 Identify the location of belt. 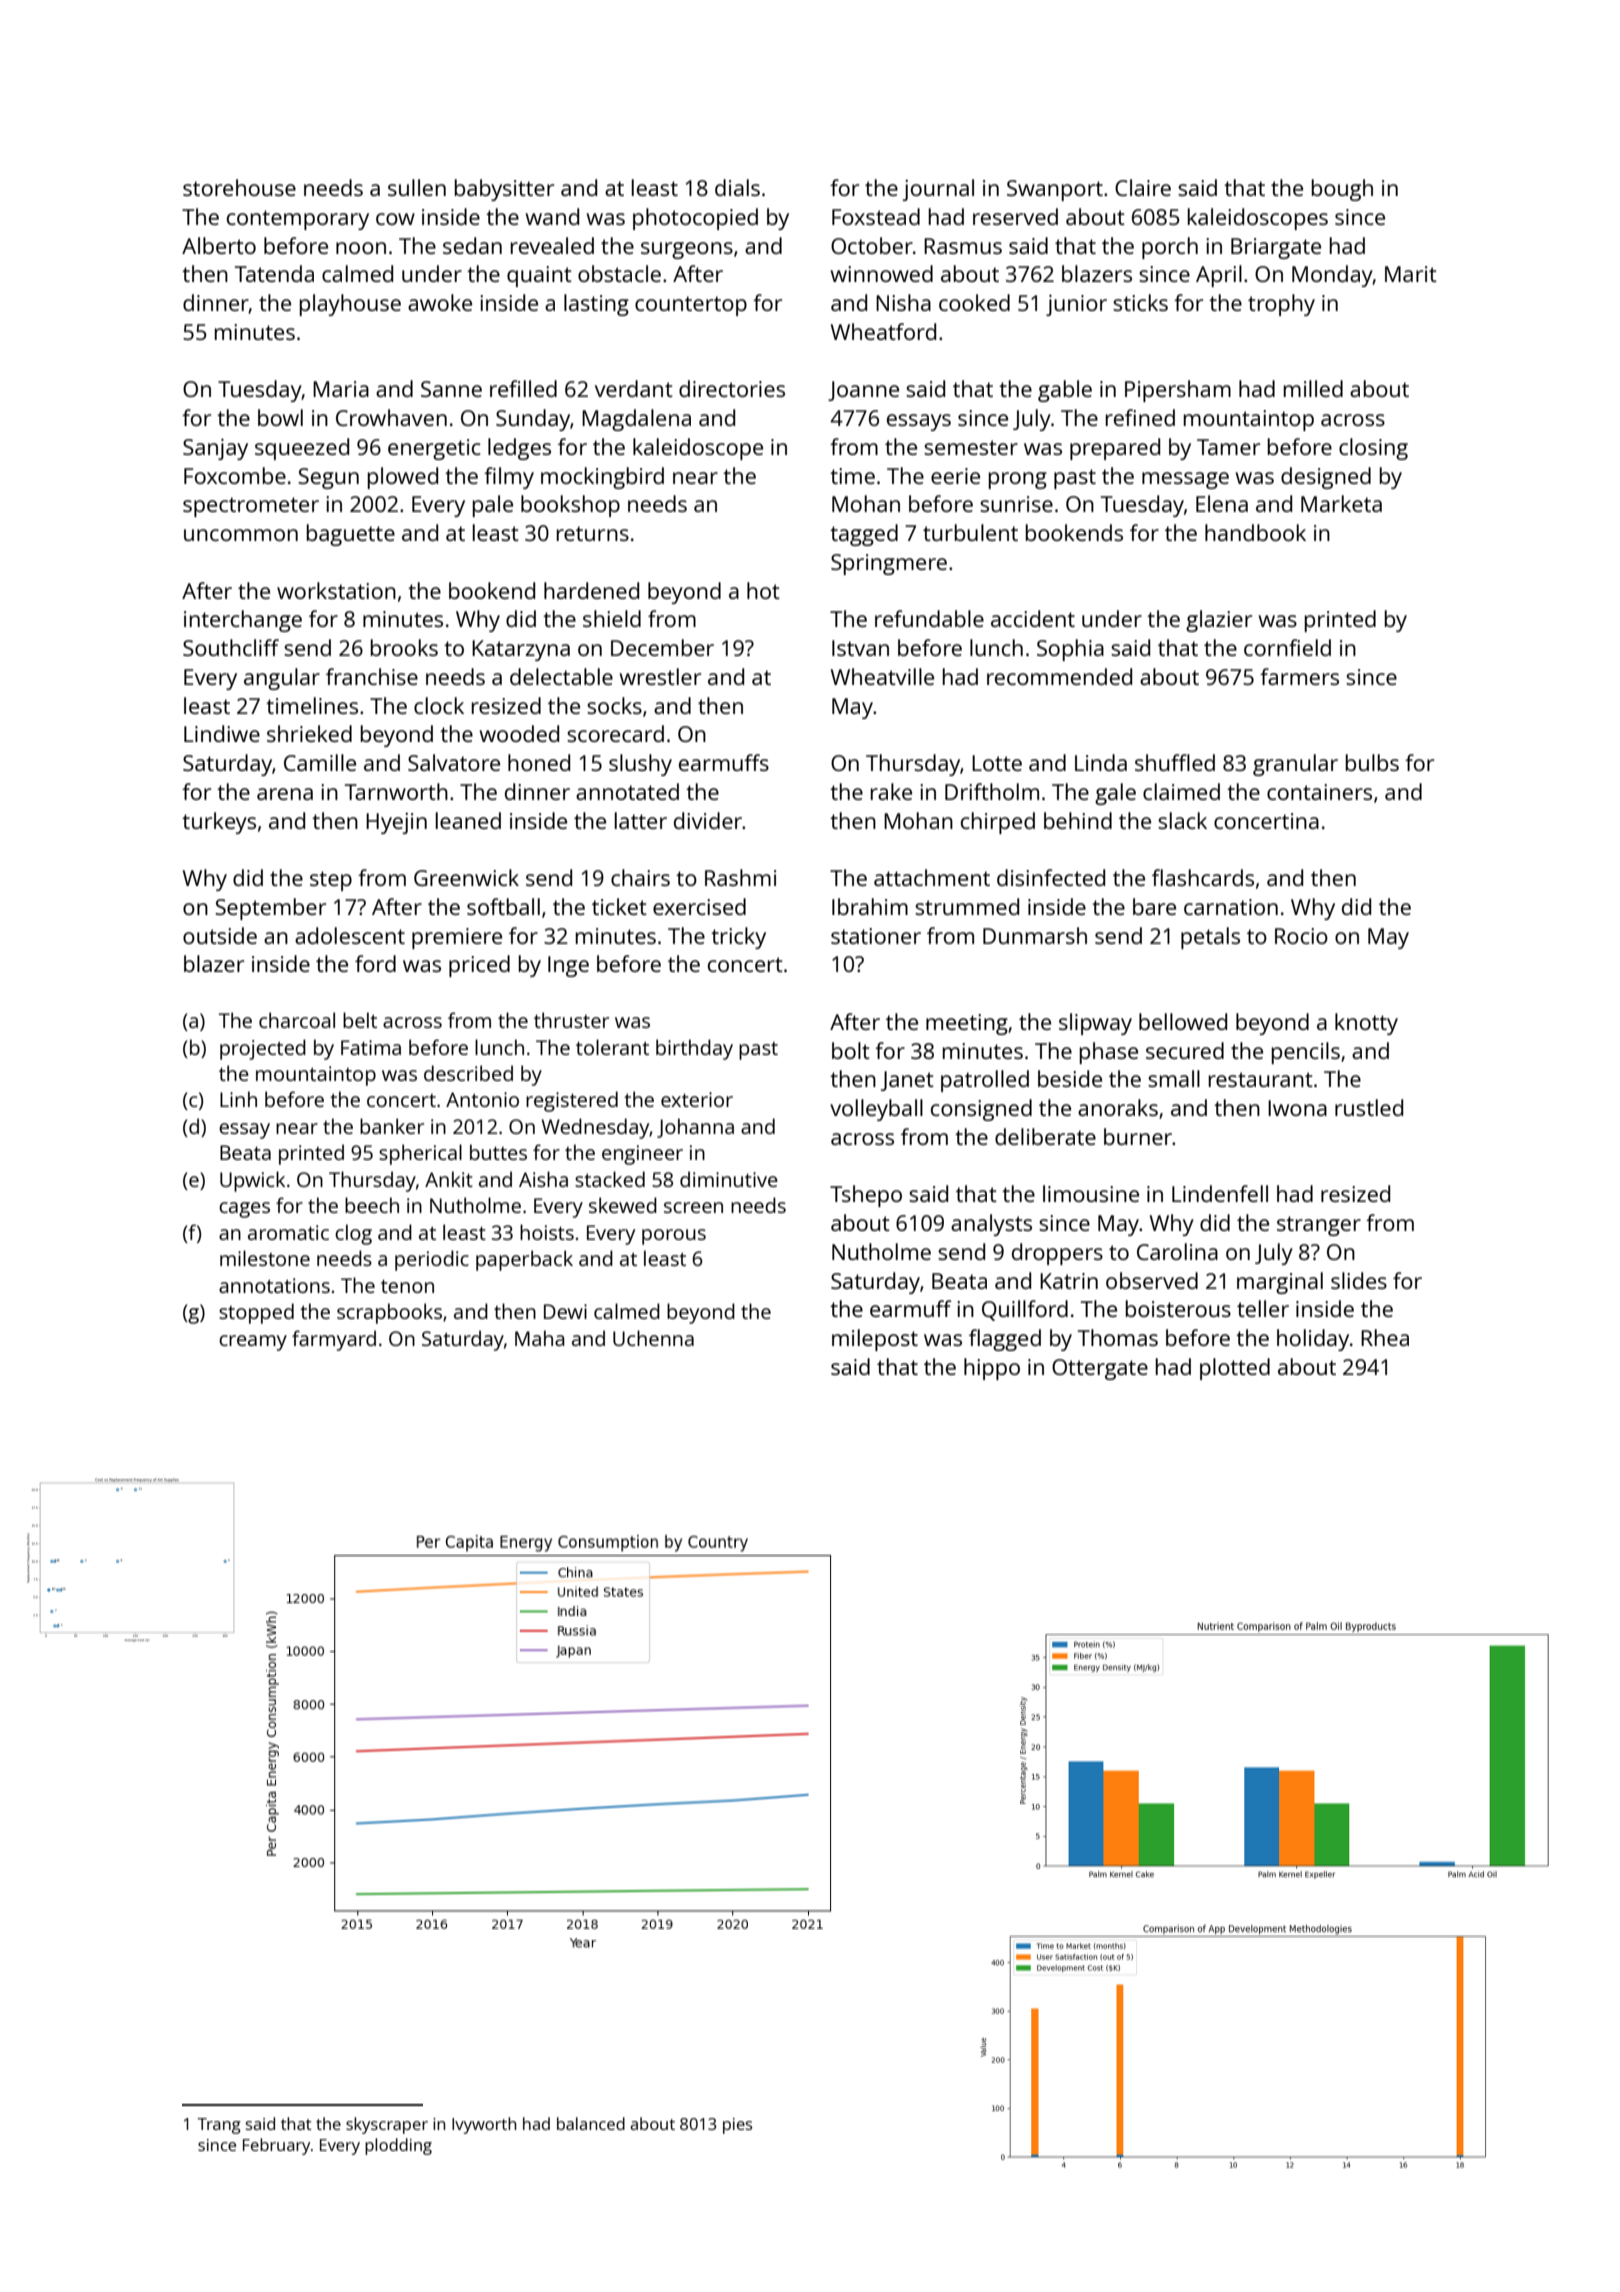
(360, 1020).
